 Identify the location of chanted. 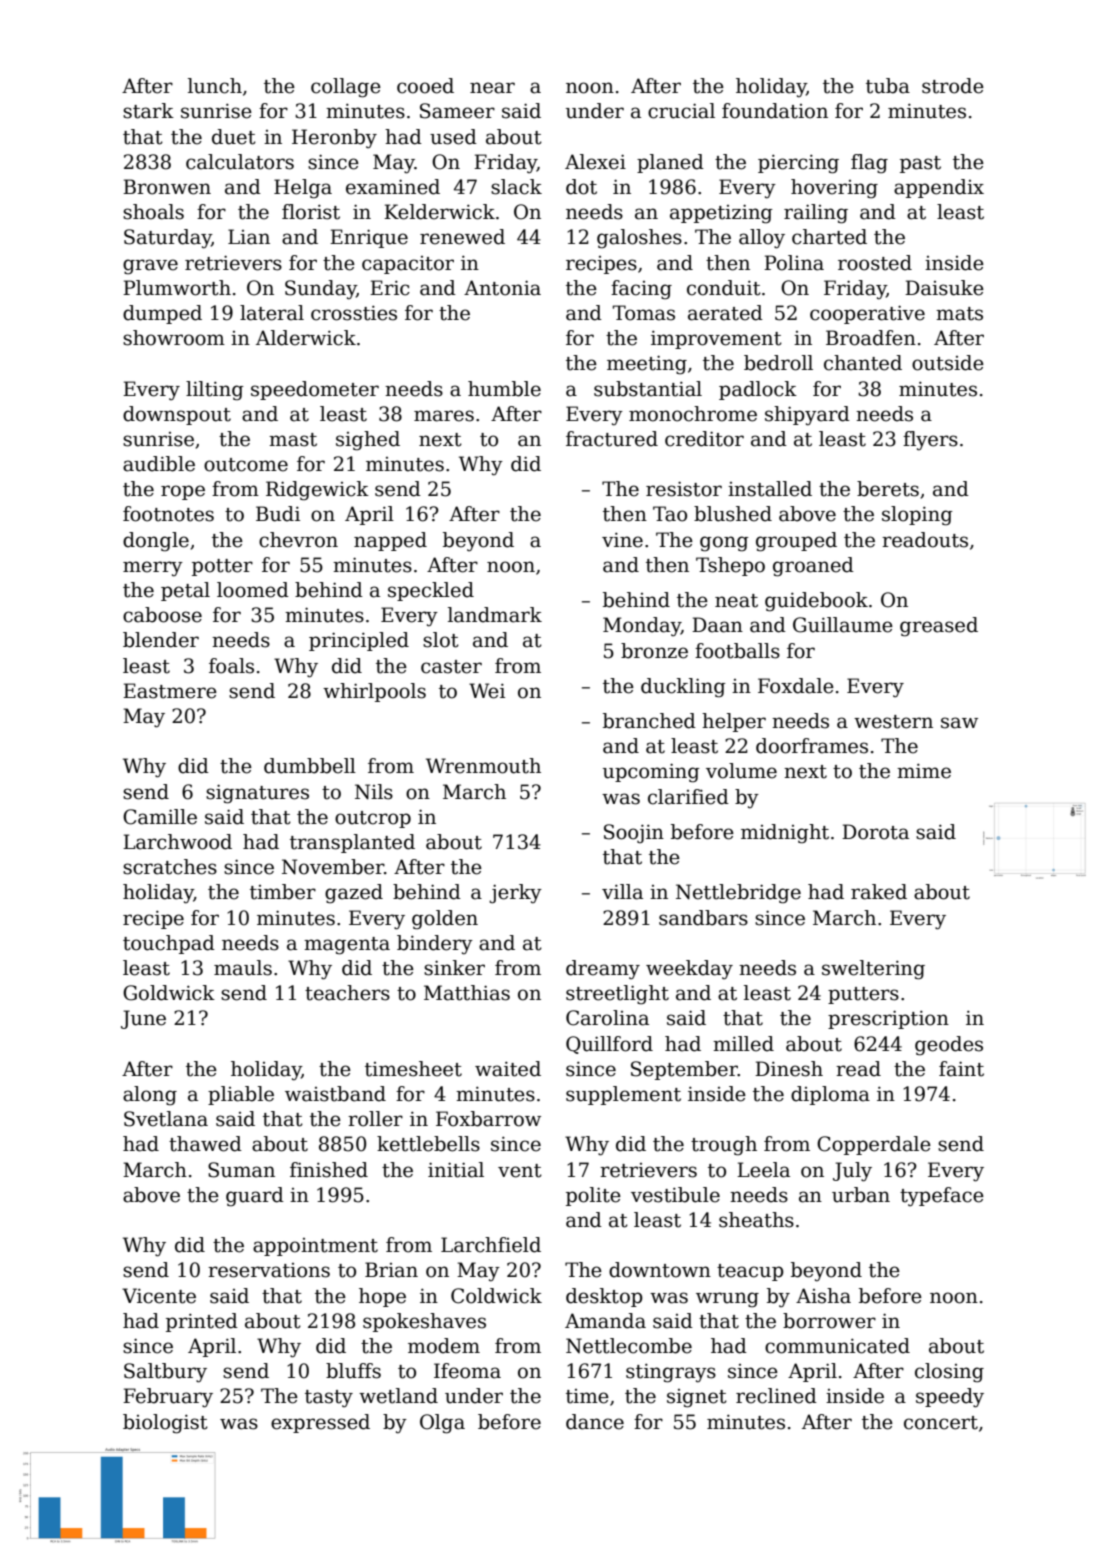
(863, 363).
